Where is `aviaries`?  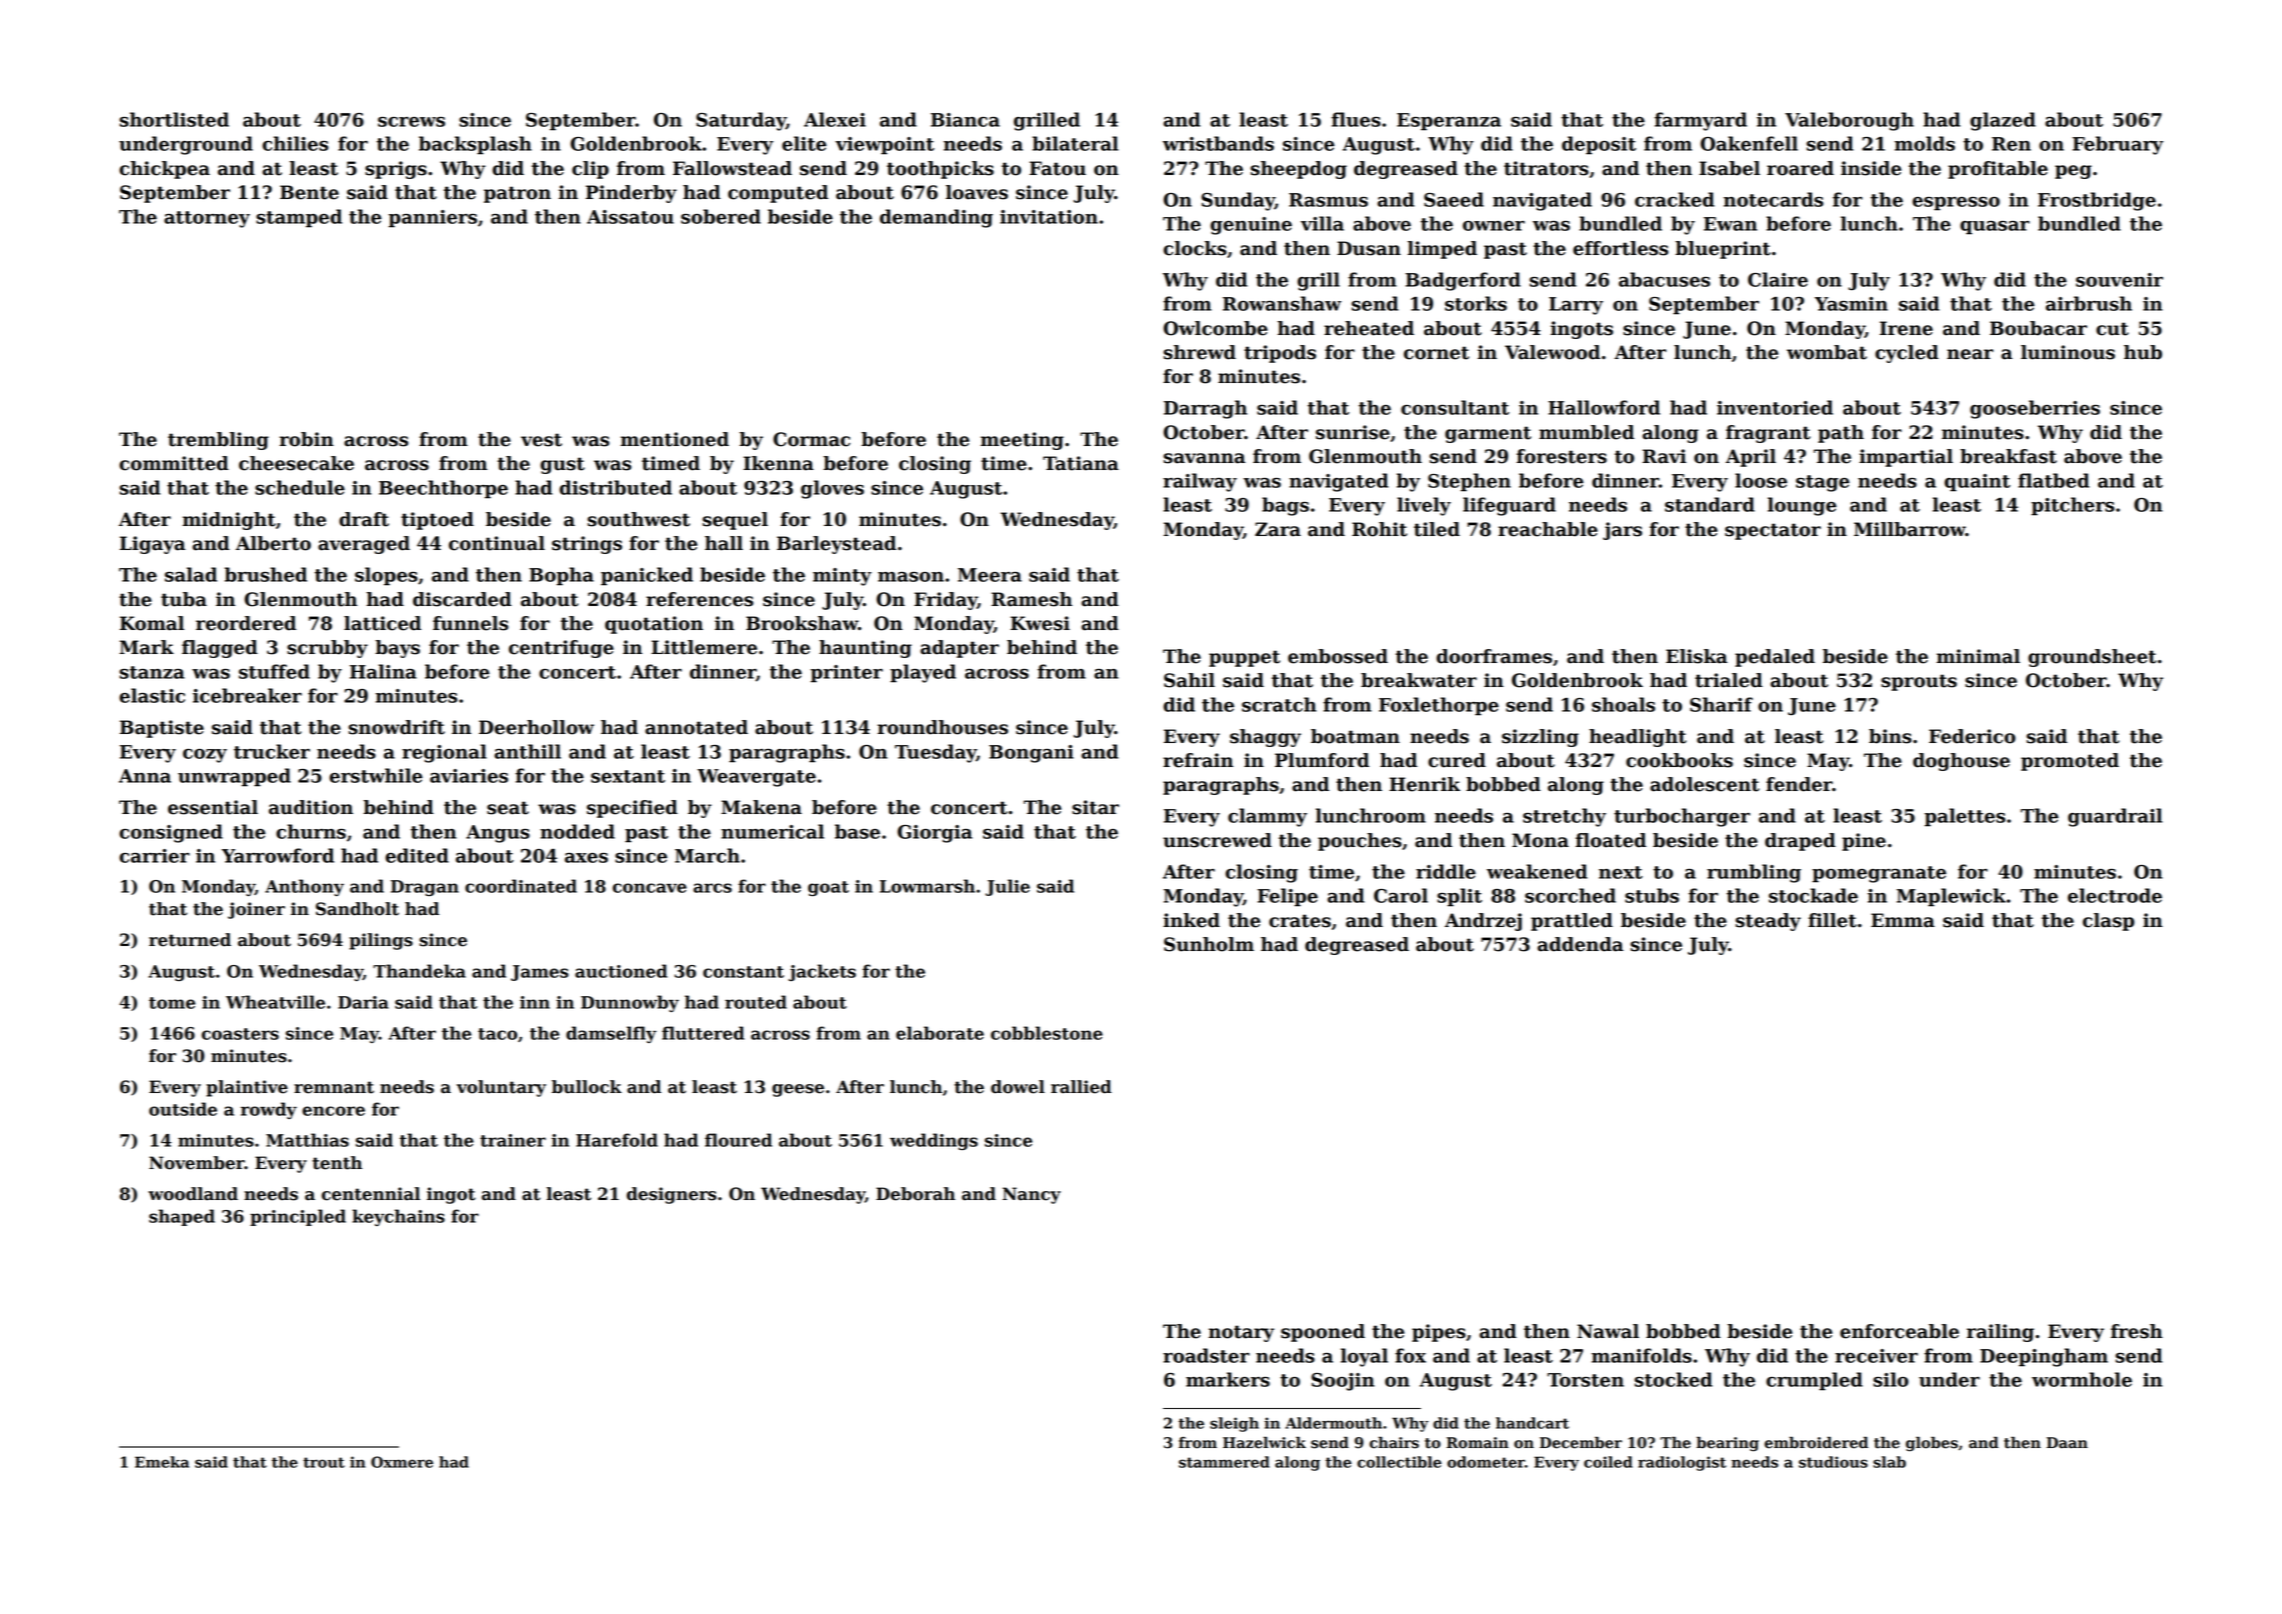
aviaries is located at coordinates (469, 776).
